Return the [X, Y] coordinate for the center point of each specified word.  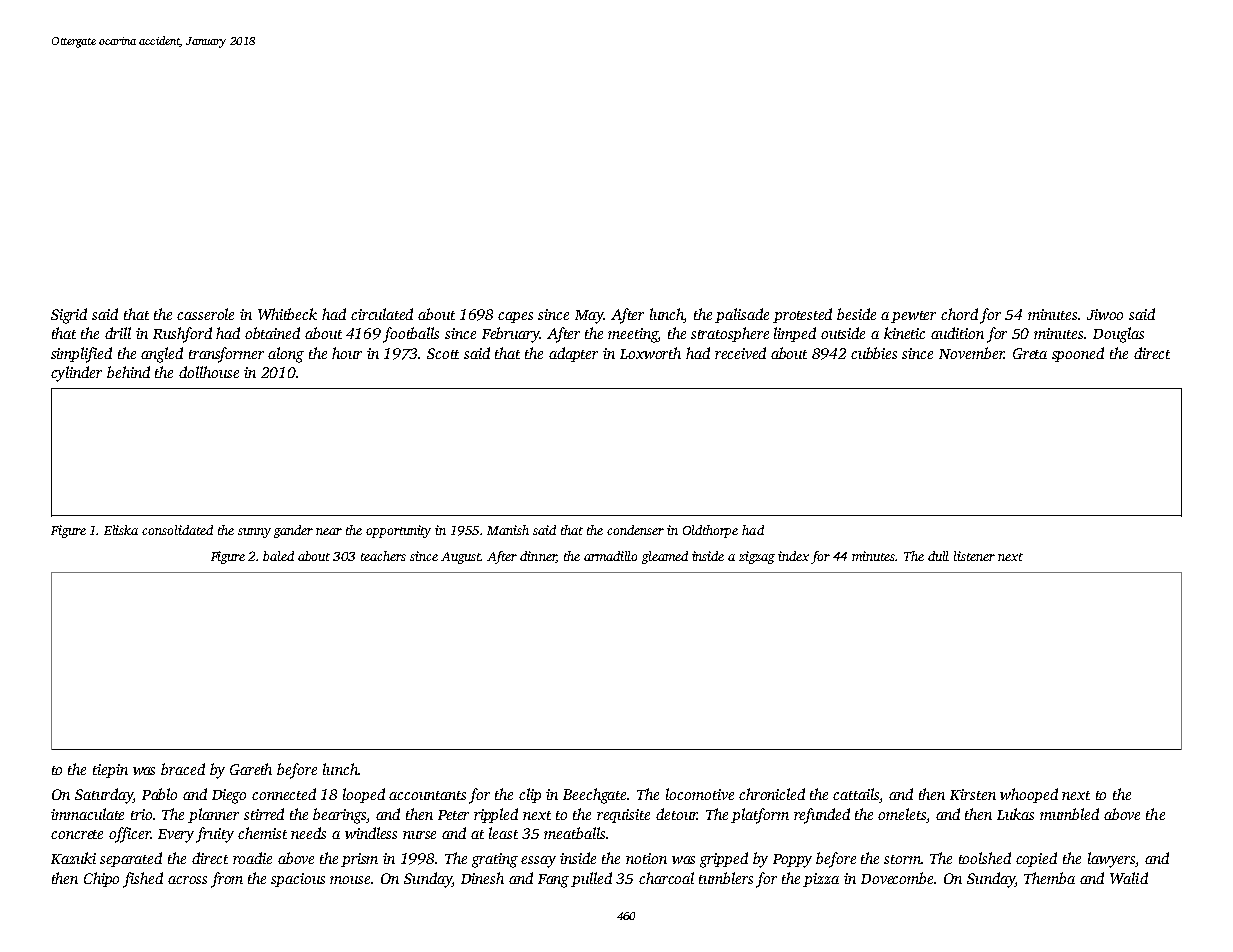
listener [974, 556]
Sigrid [69, 316]
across [187, 880]
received [740, 353]
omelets [902, 814]
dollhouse [209, 372]
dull [938, 556]
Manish [508, 530]
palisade [742, 315]
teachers [383, 556]
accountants [427, 795]
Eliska [121, 530]
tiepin [110, 771]
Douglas [1118, 335]
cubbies [874, 353]
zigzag [757, 557]
